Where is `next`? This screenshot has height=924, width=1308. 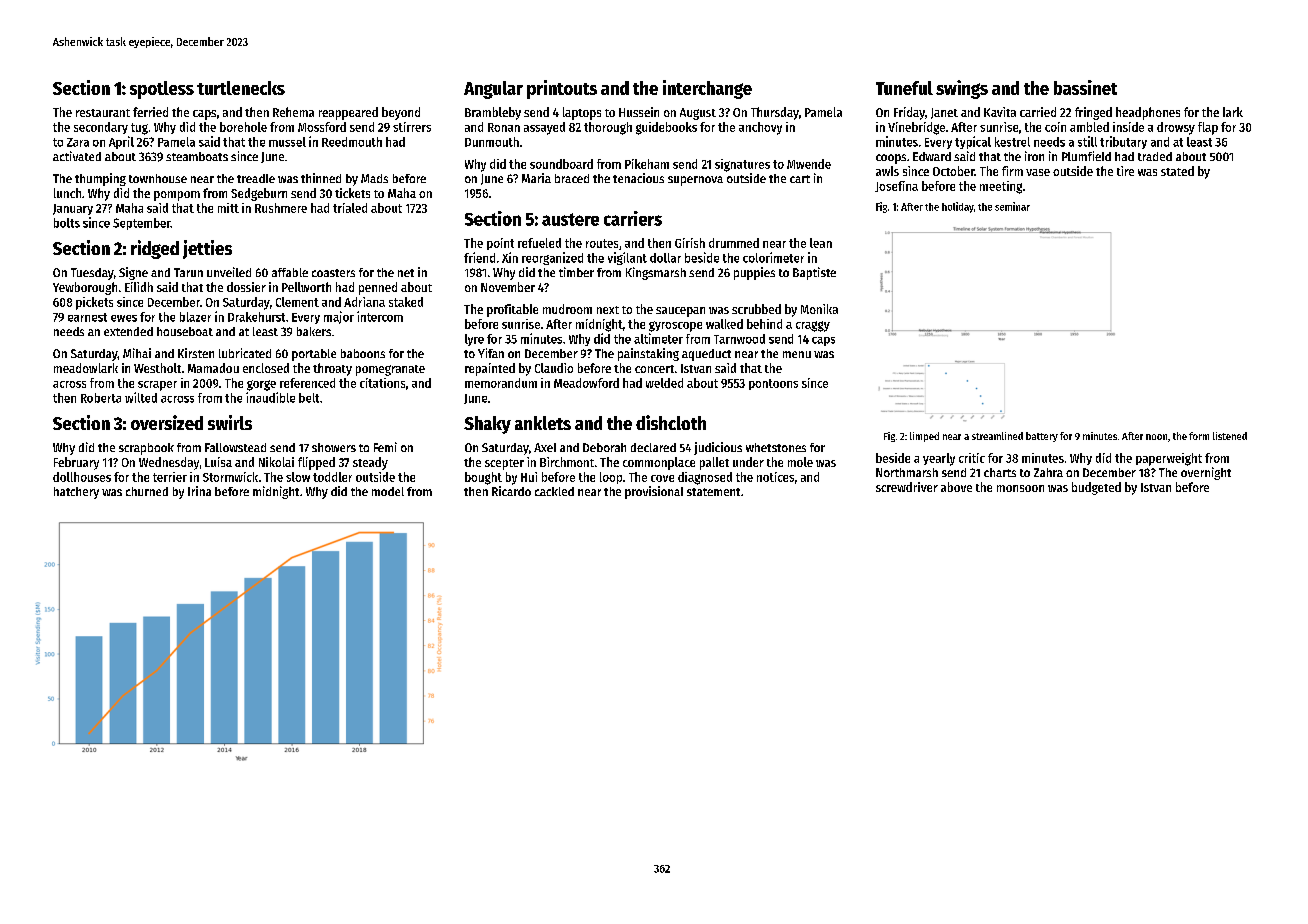
next is located at coordinates (608, 310).
